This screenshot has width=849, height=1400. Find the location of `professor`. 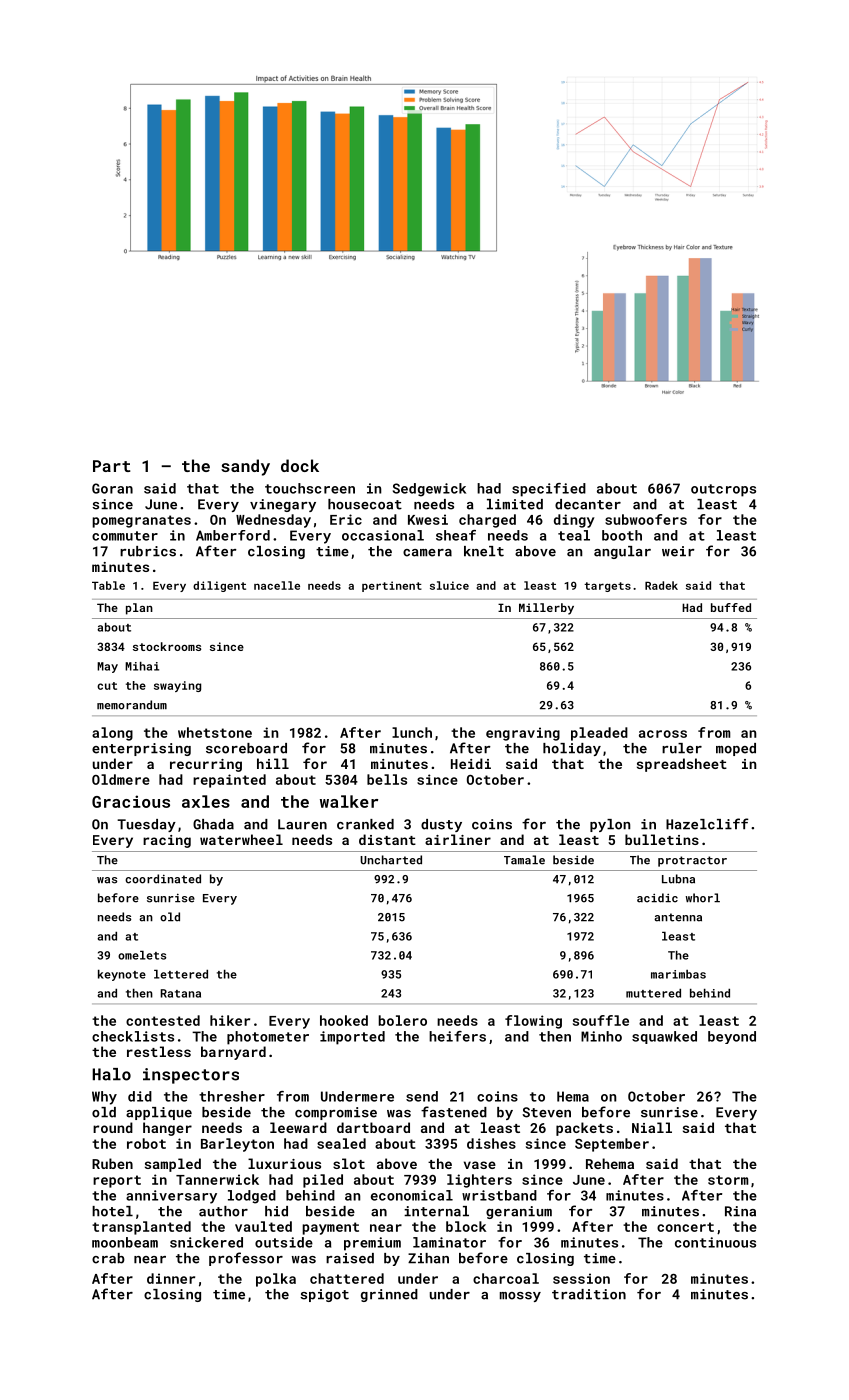

professor is located at coordinates (246, 1259).
